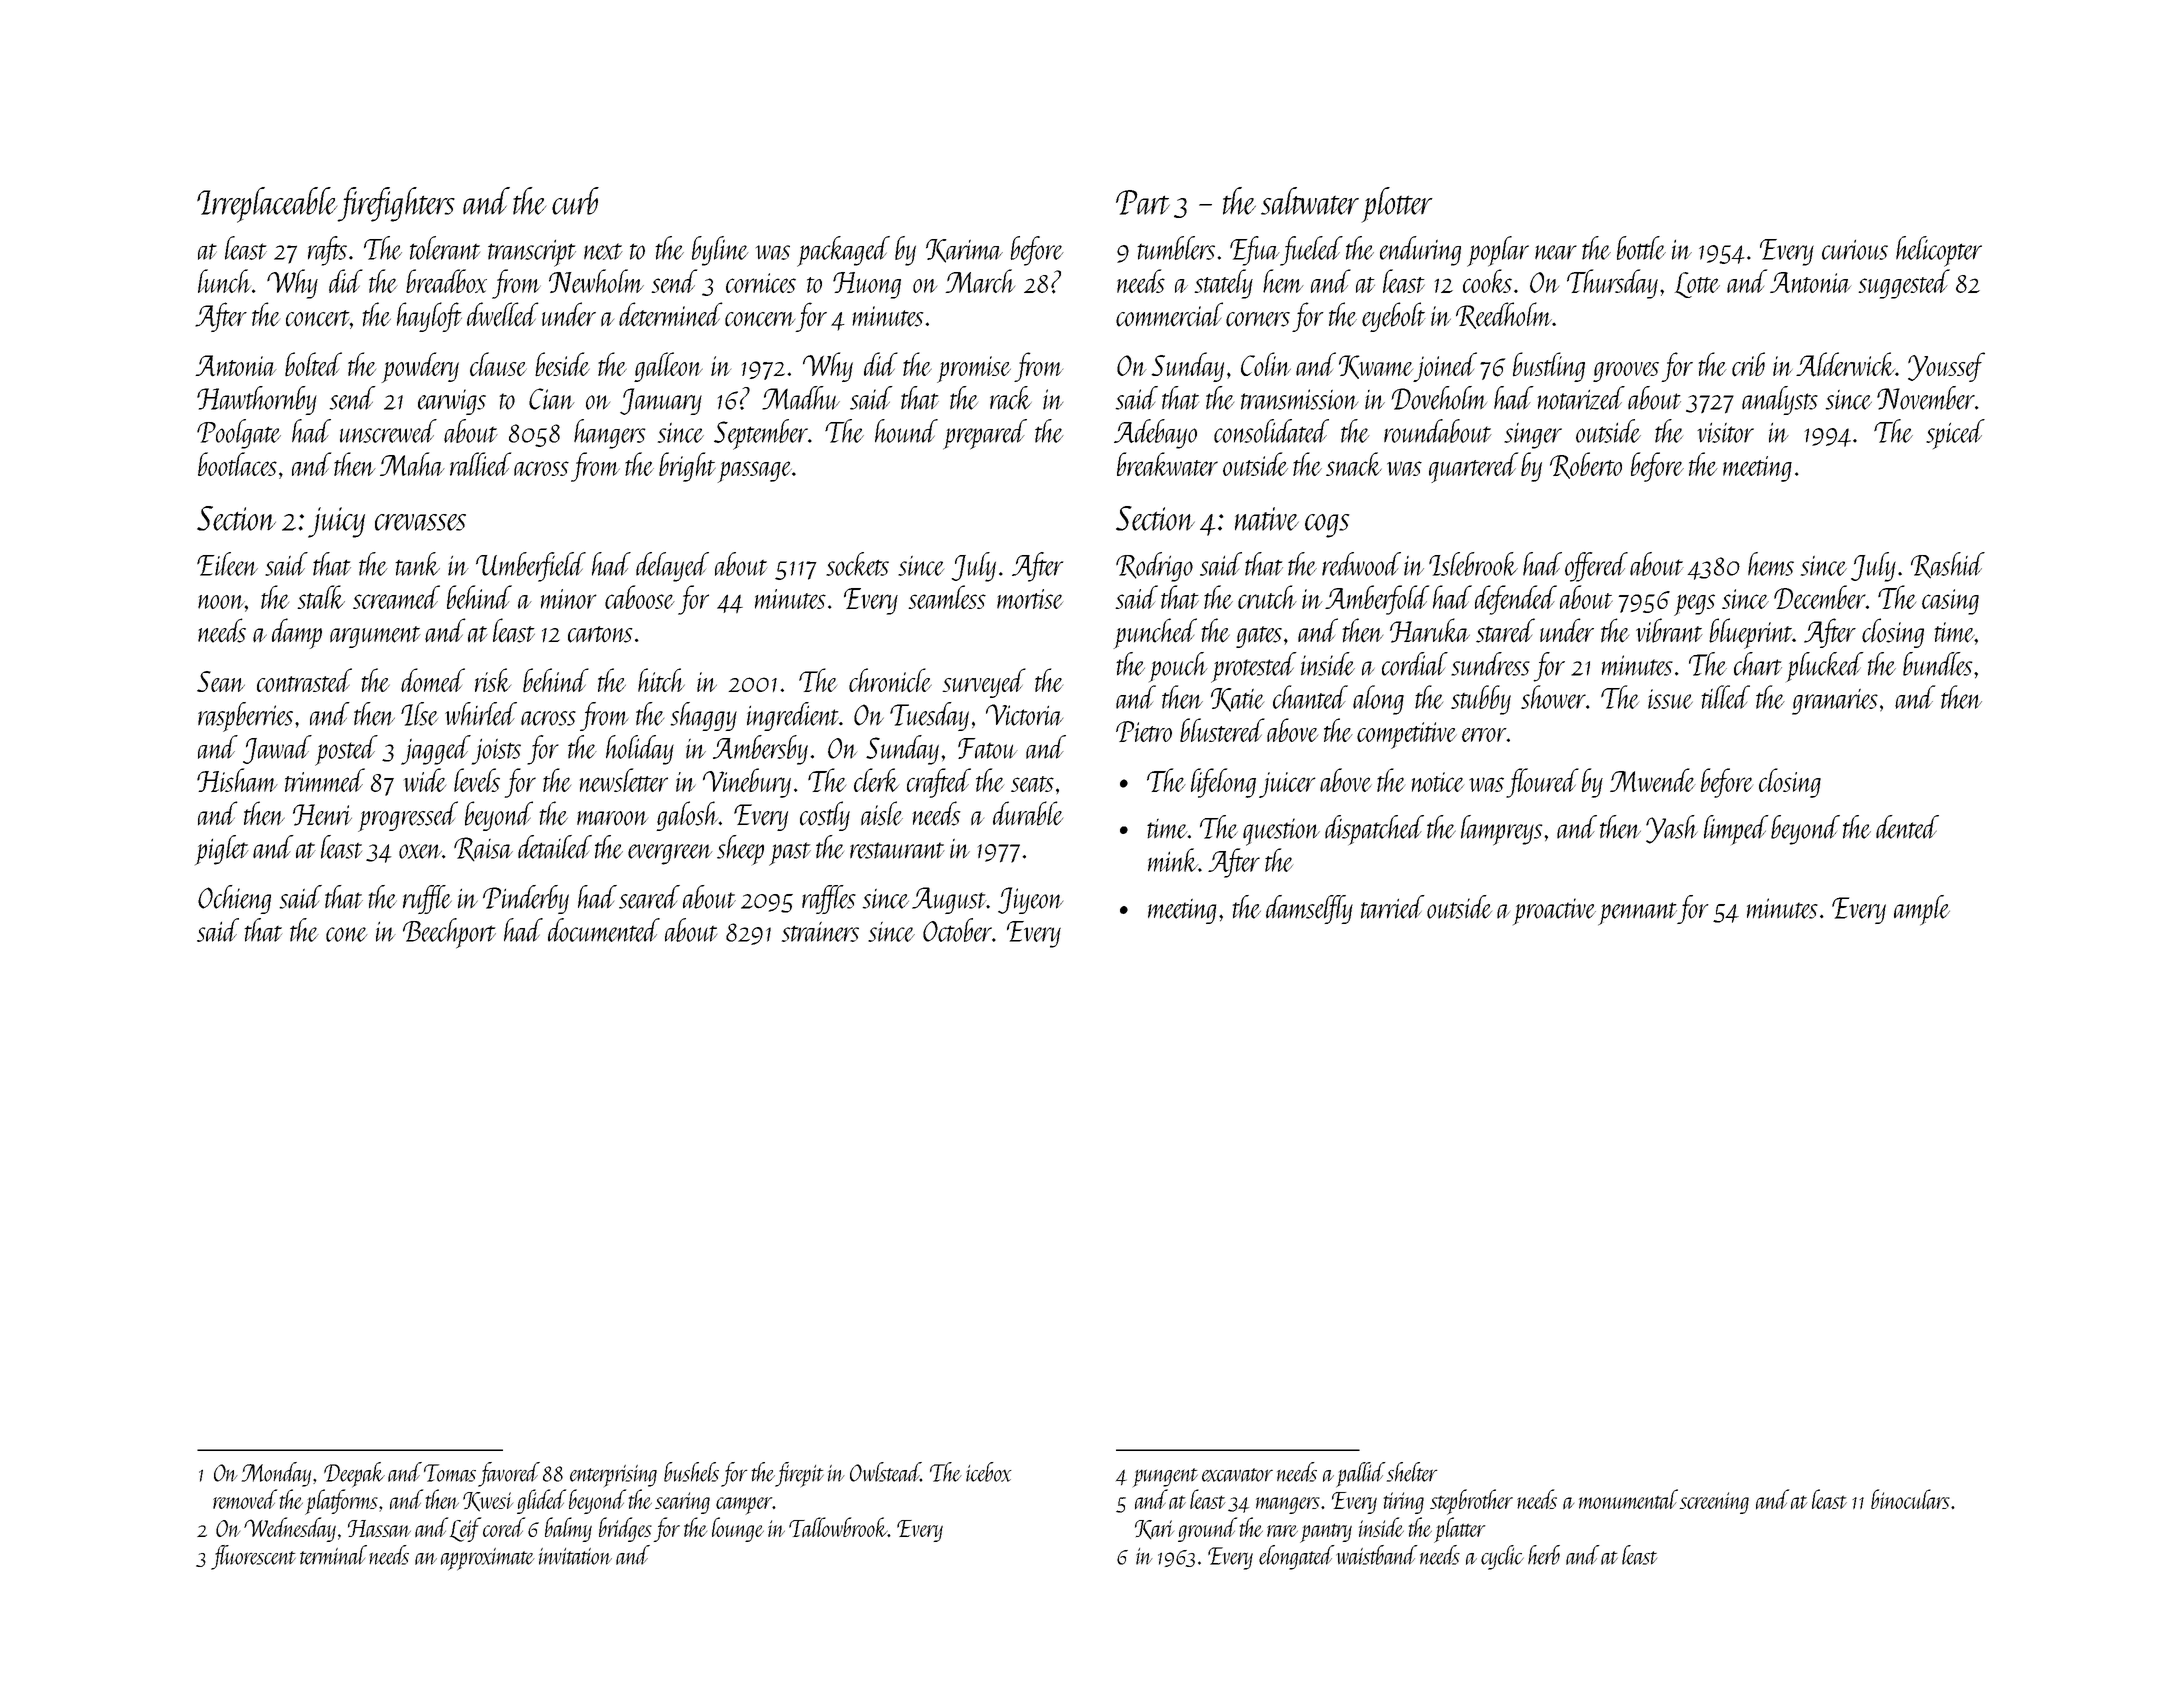 The width and height of the screenshot is (2178, 1683). What do you see at coordinates (1412, 1472) in the screenshot?
I see `shelter` at bounding box center [1412, 1472].
